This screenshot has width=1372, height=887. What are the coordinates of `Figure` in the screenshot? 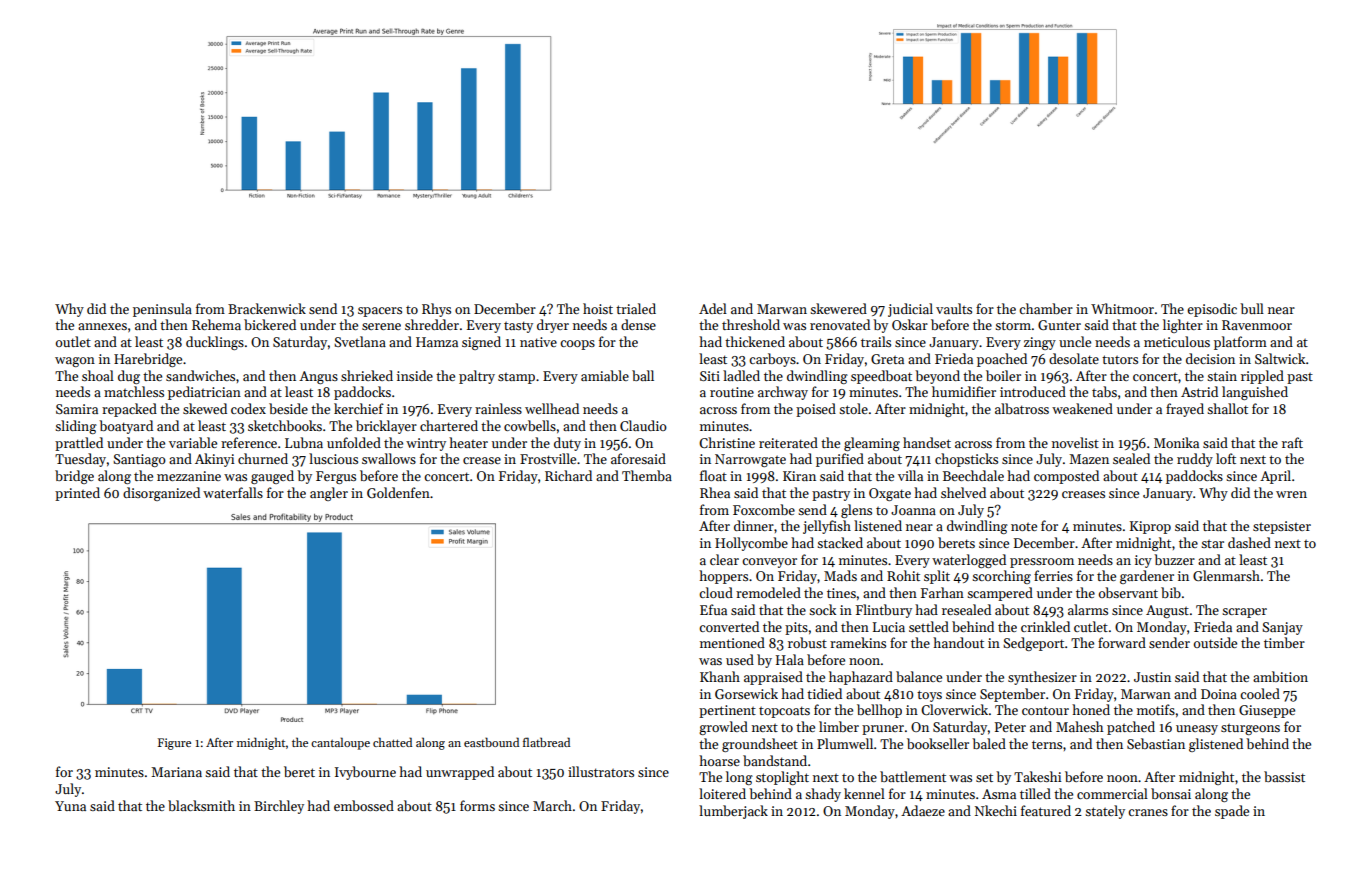 It's located at (174, 744).
